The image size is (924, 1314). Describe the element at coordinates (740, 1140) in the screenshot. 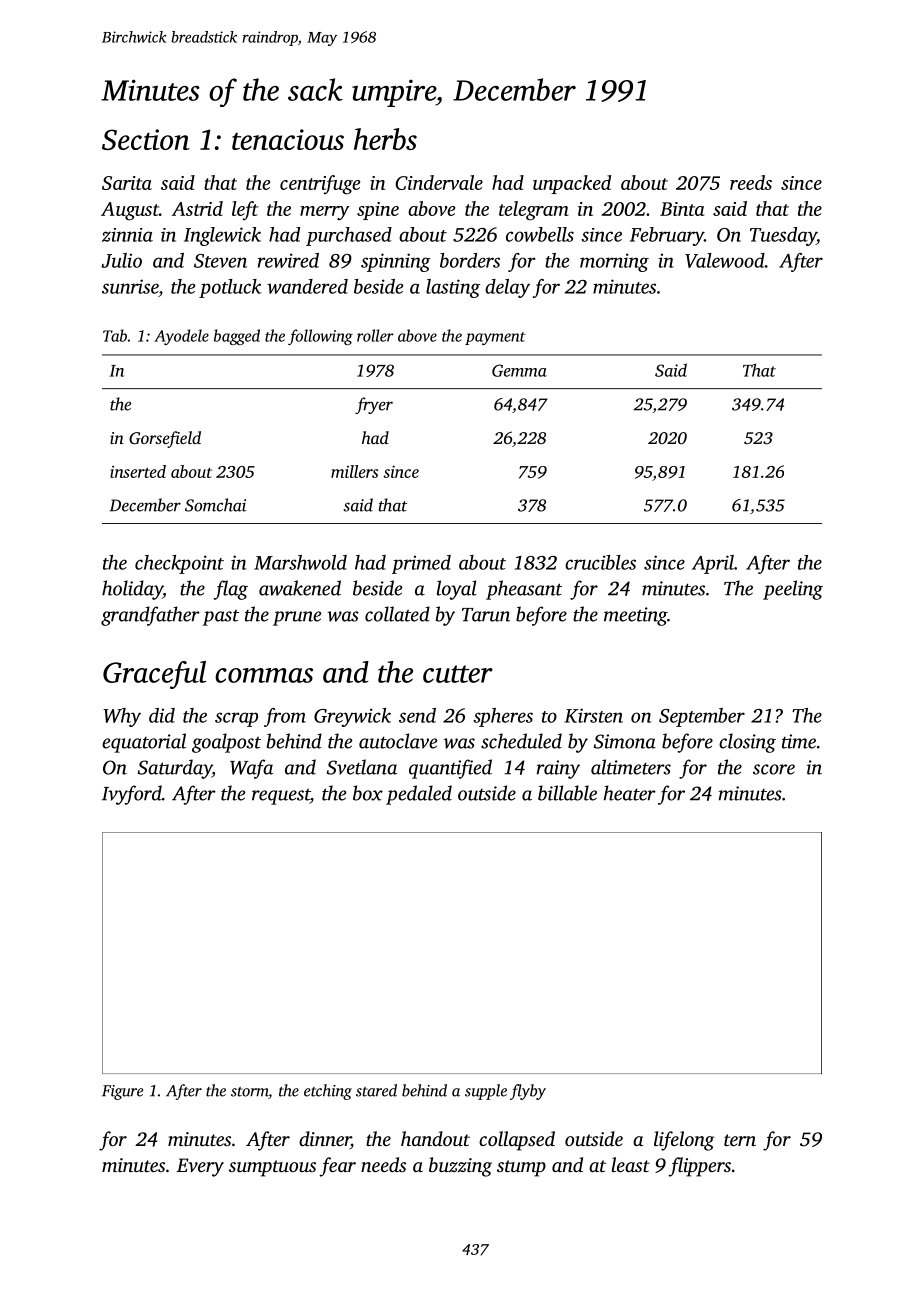

I see `tern` at that location.
